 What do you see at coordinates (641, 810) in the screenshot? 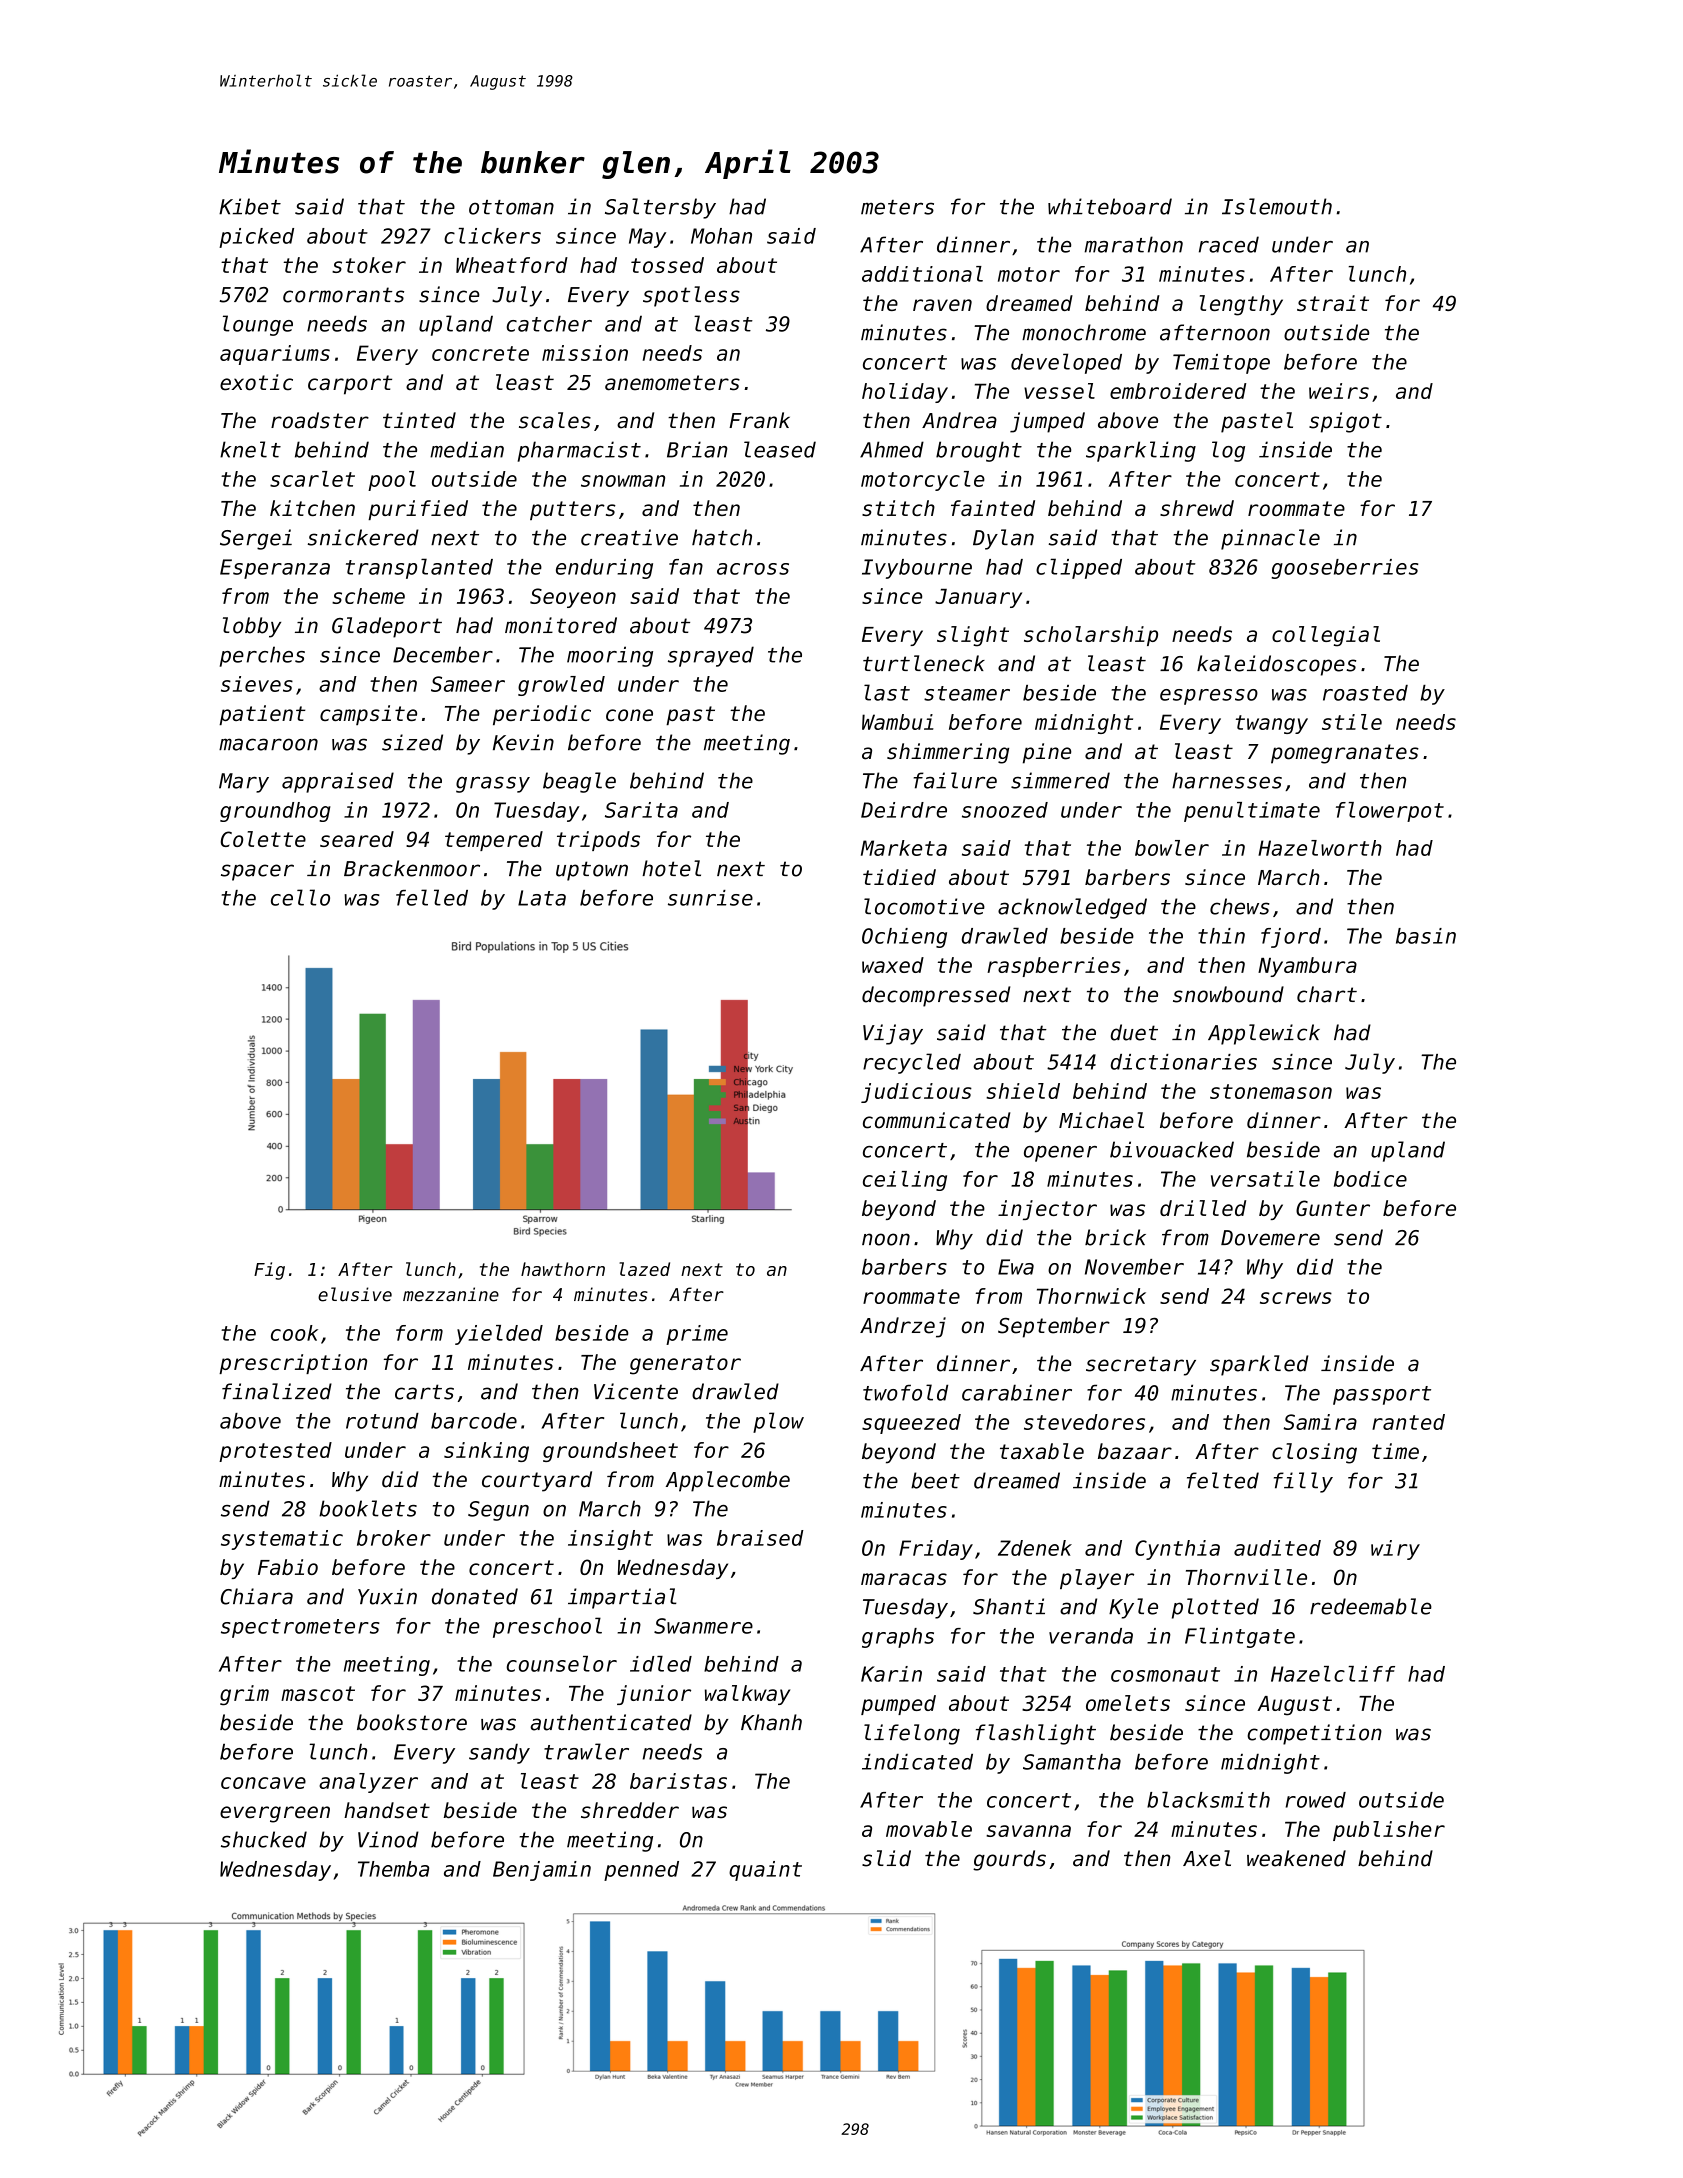
I see `Sarita` at bounding box center [641, 810].
